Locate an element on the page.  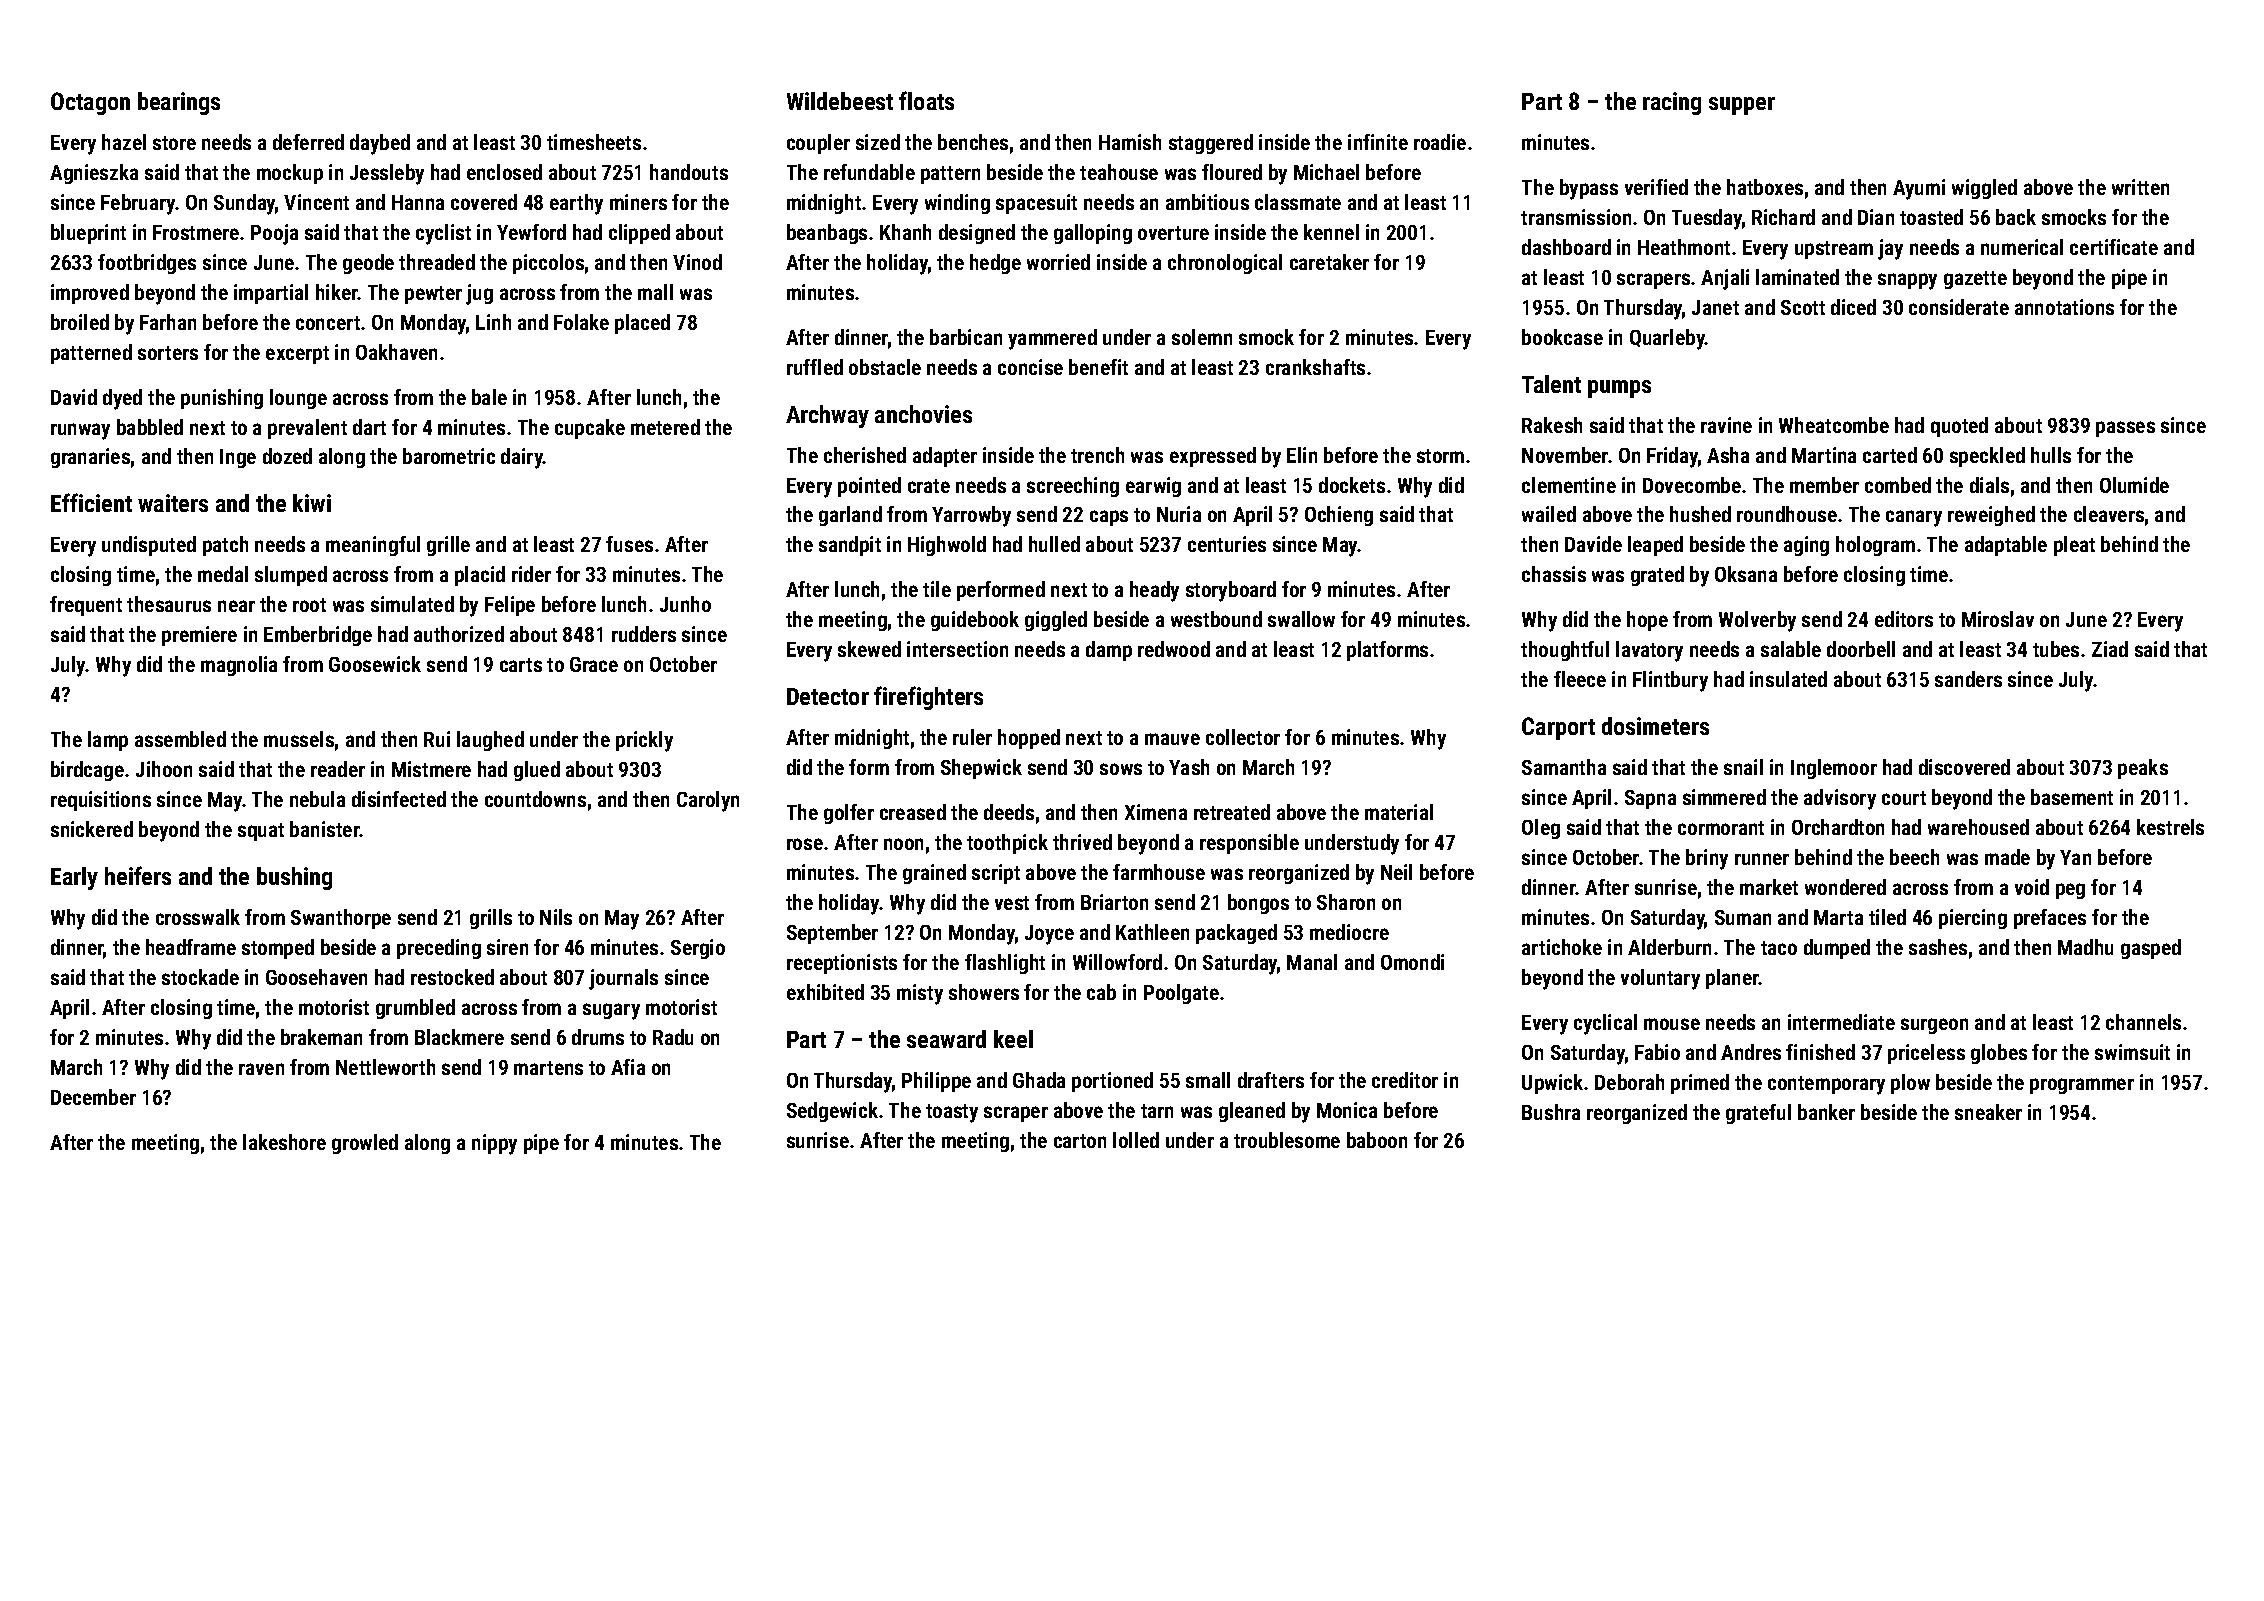
prickly is located at coordinates (644, 741).
